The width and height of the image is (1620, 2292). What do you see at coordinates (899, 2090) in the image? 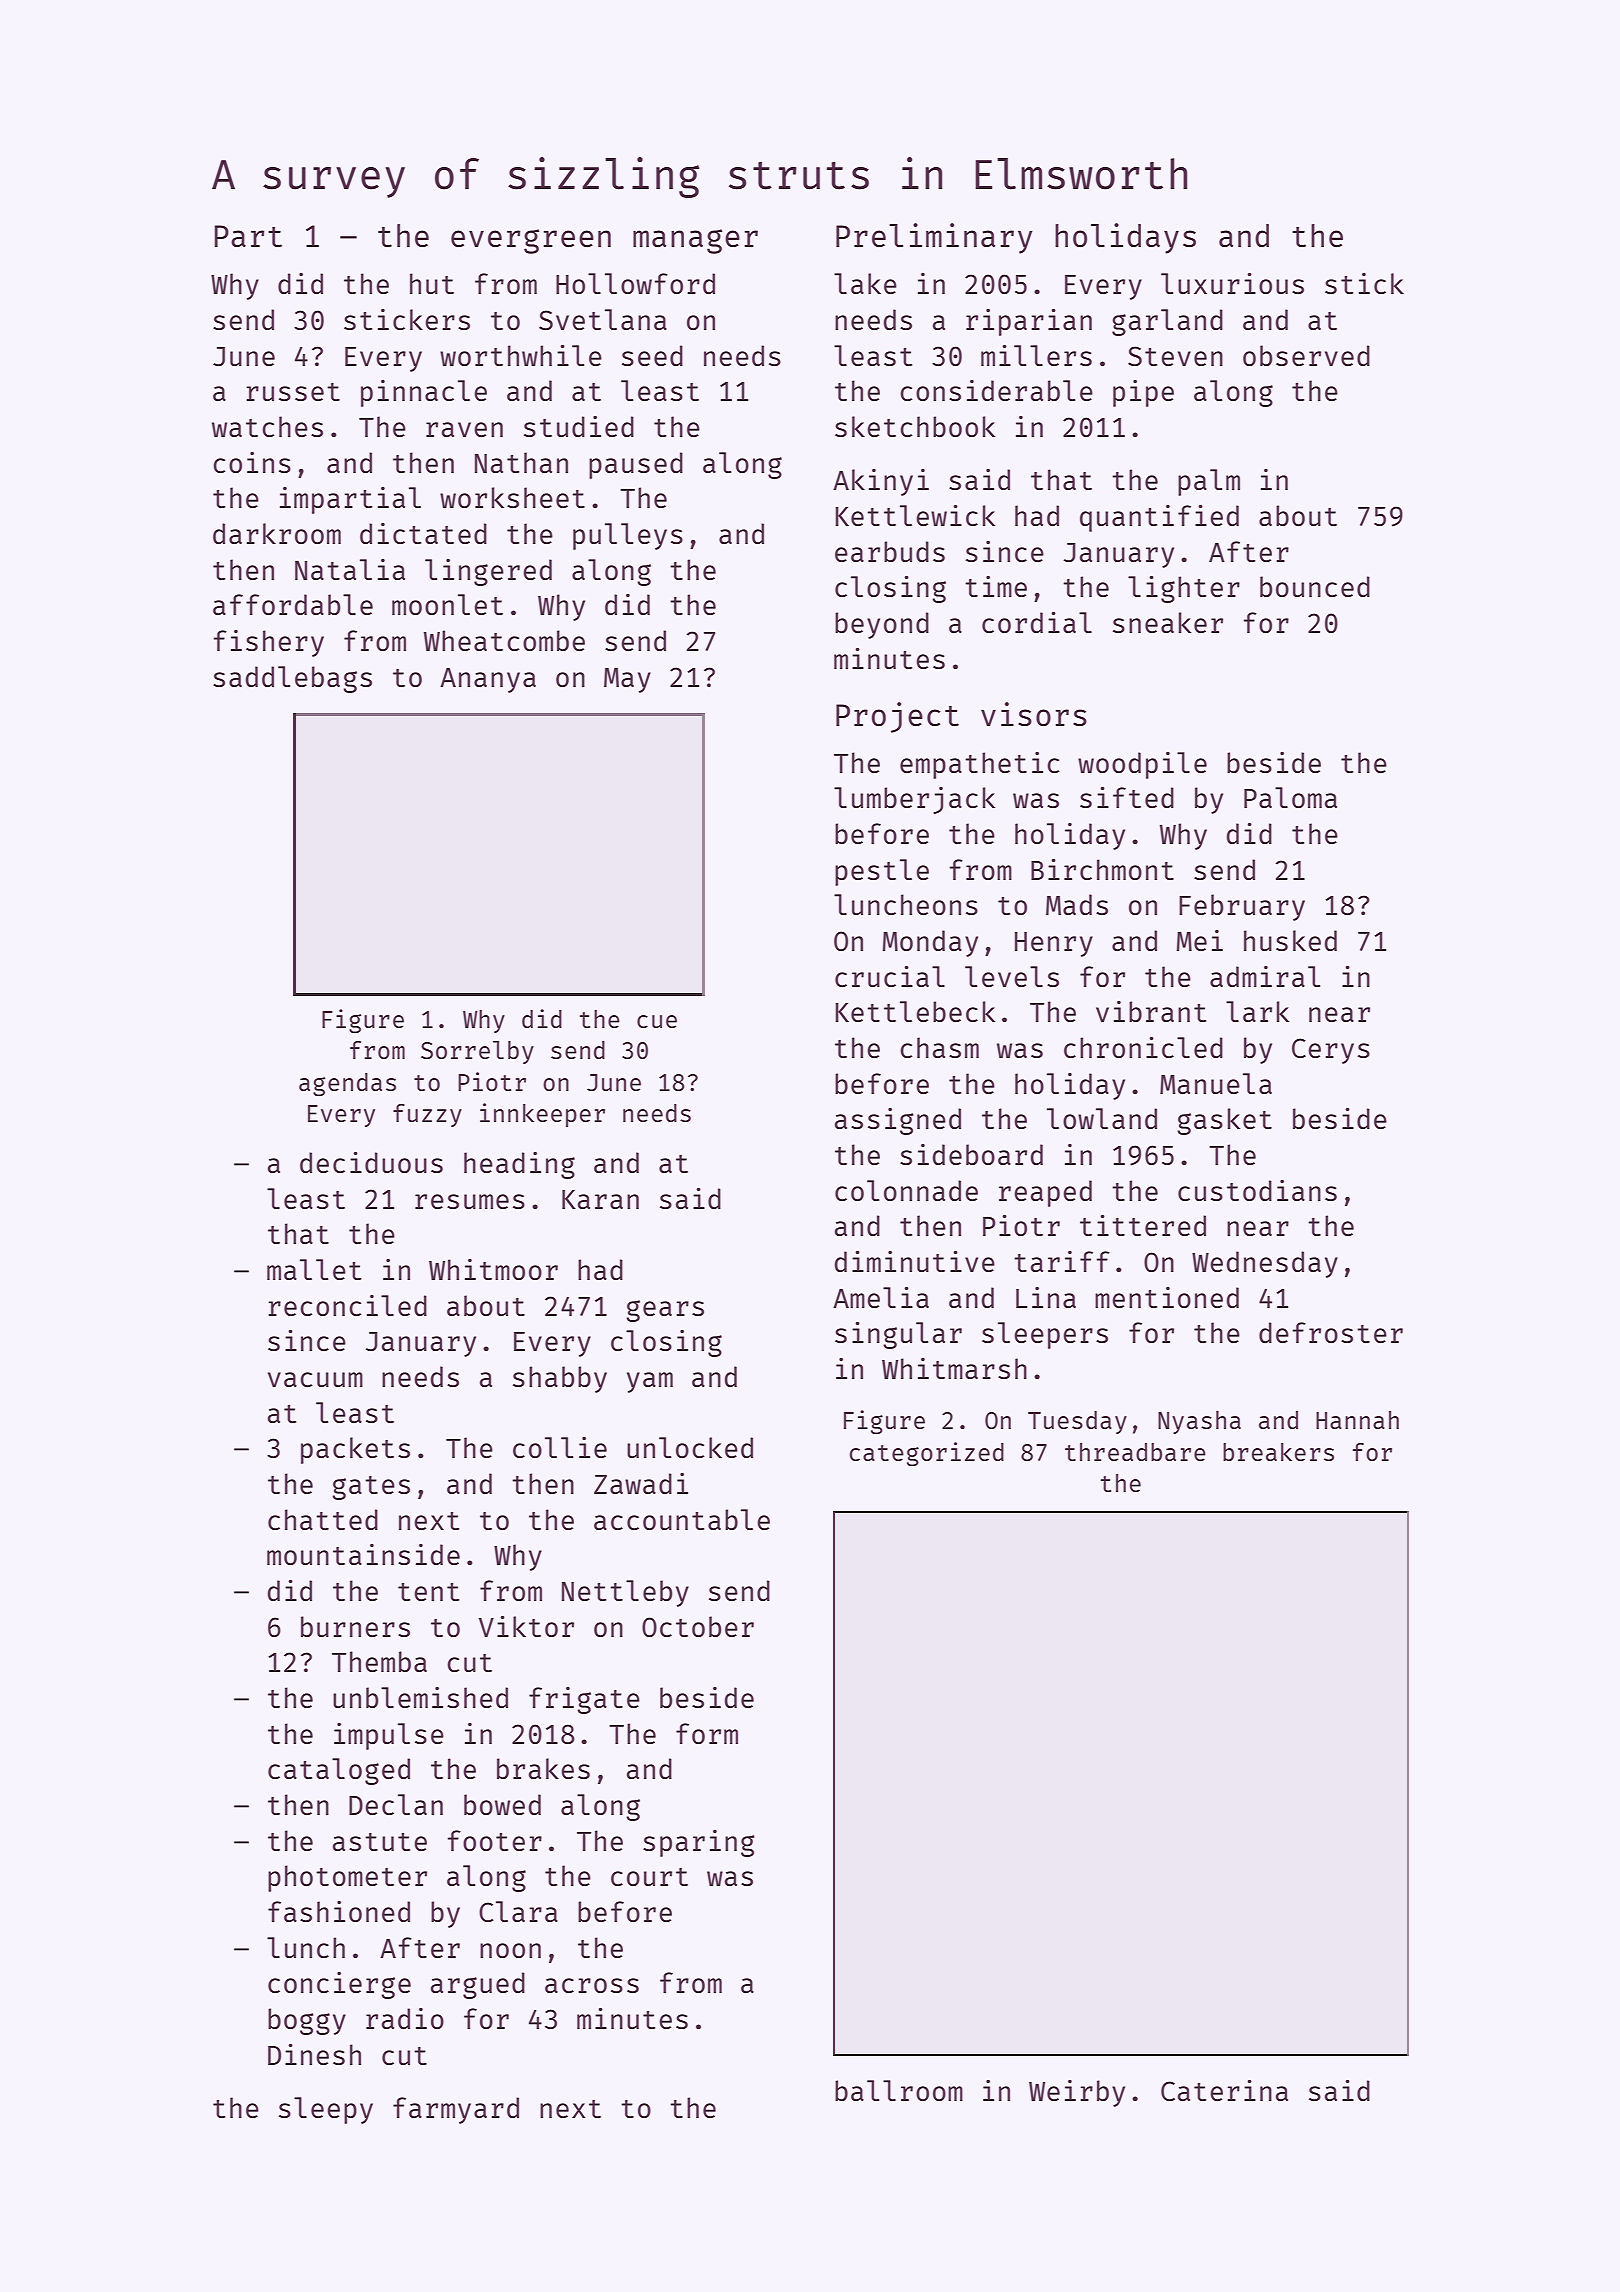
I see `ballroom` at bounding box center [899, 2090].
